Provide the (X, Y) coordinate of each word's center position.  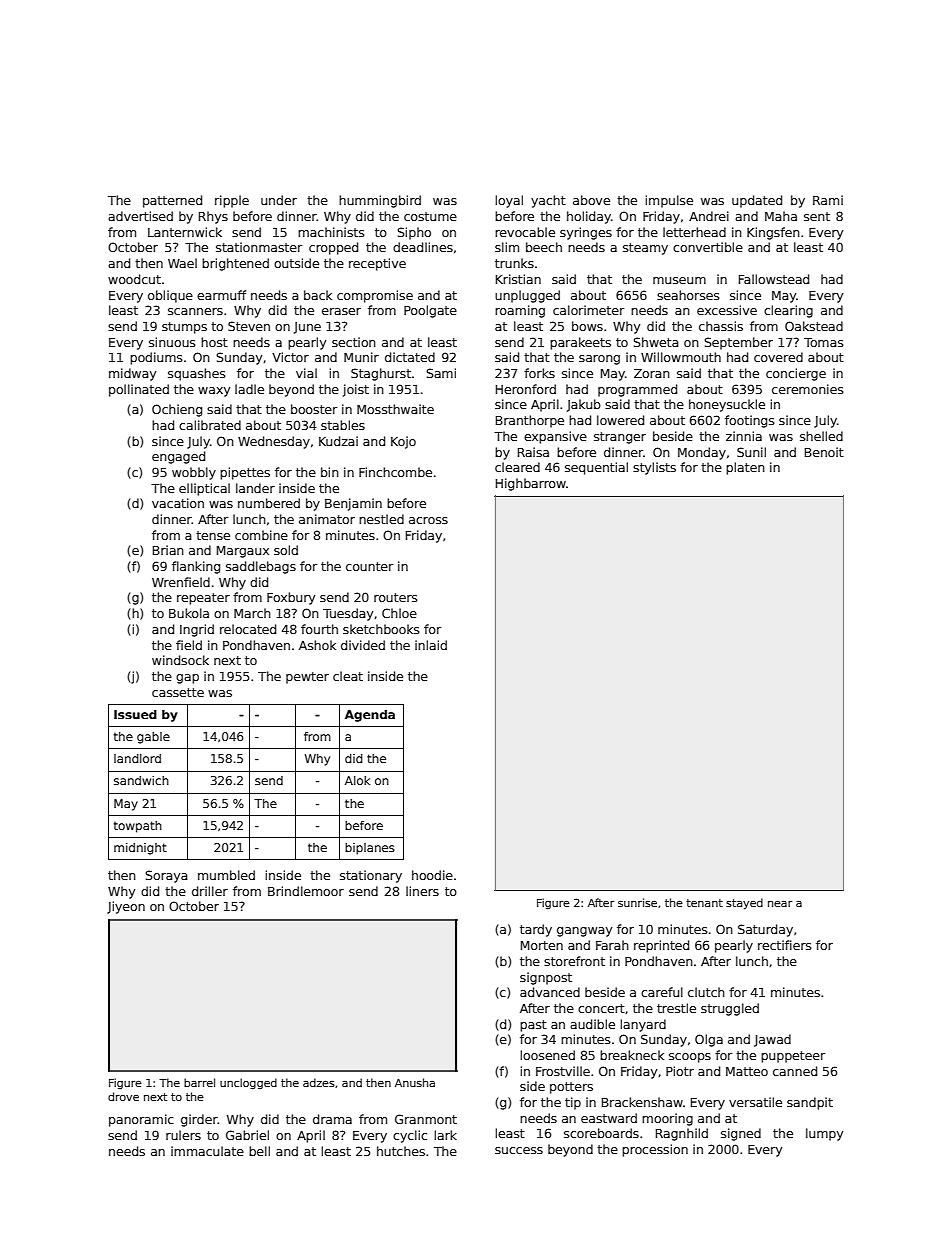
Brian (168, 550)
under (279, 200)
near (780, 904)
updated (757, 201)
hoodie (432, 875)
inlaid (431, 645)
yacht (548, 201)
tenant (704, 903)
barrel (199, 1082)
